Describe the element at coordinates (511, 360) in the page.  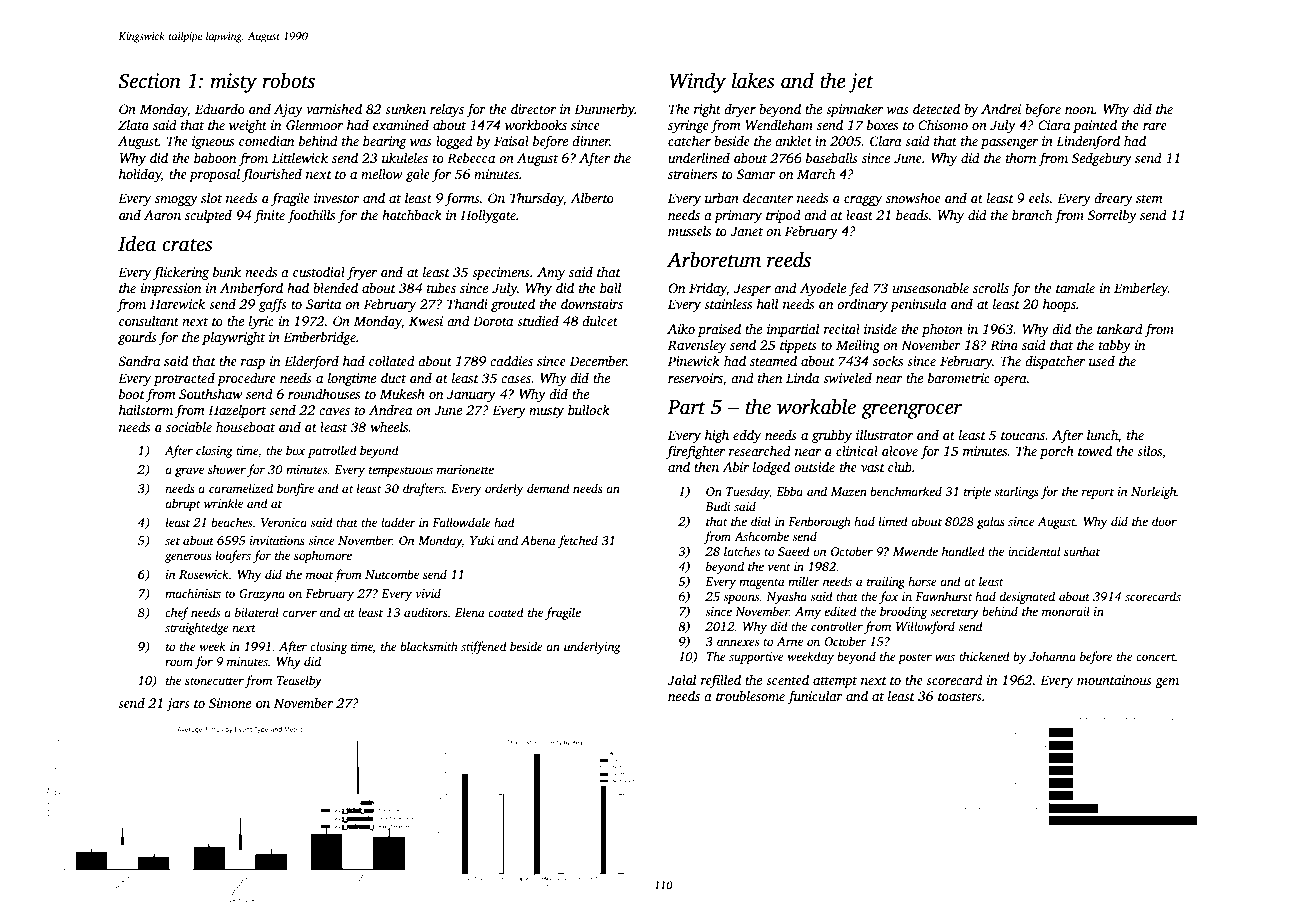
I see `caddies` at that location.
